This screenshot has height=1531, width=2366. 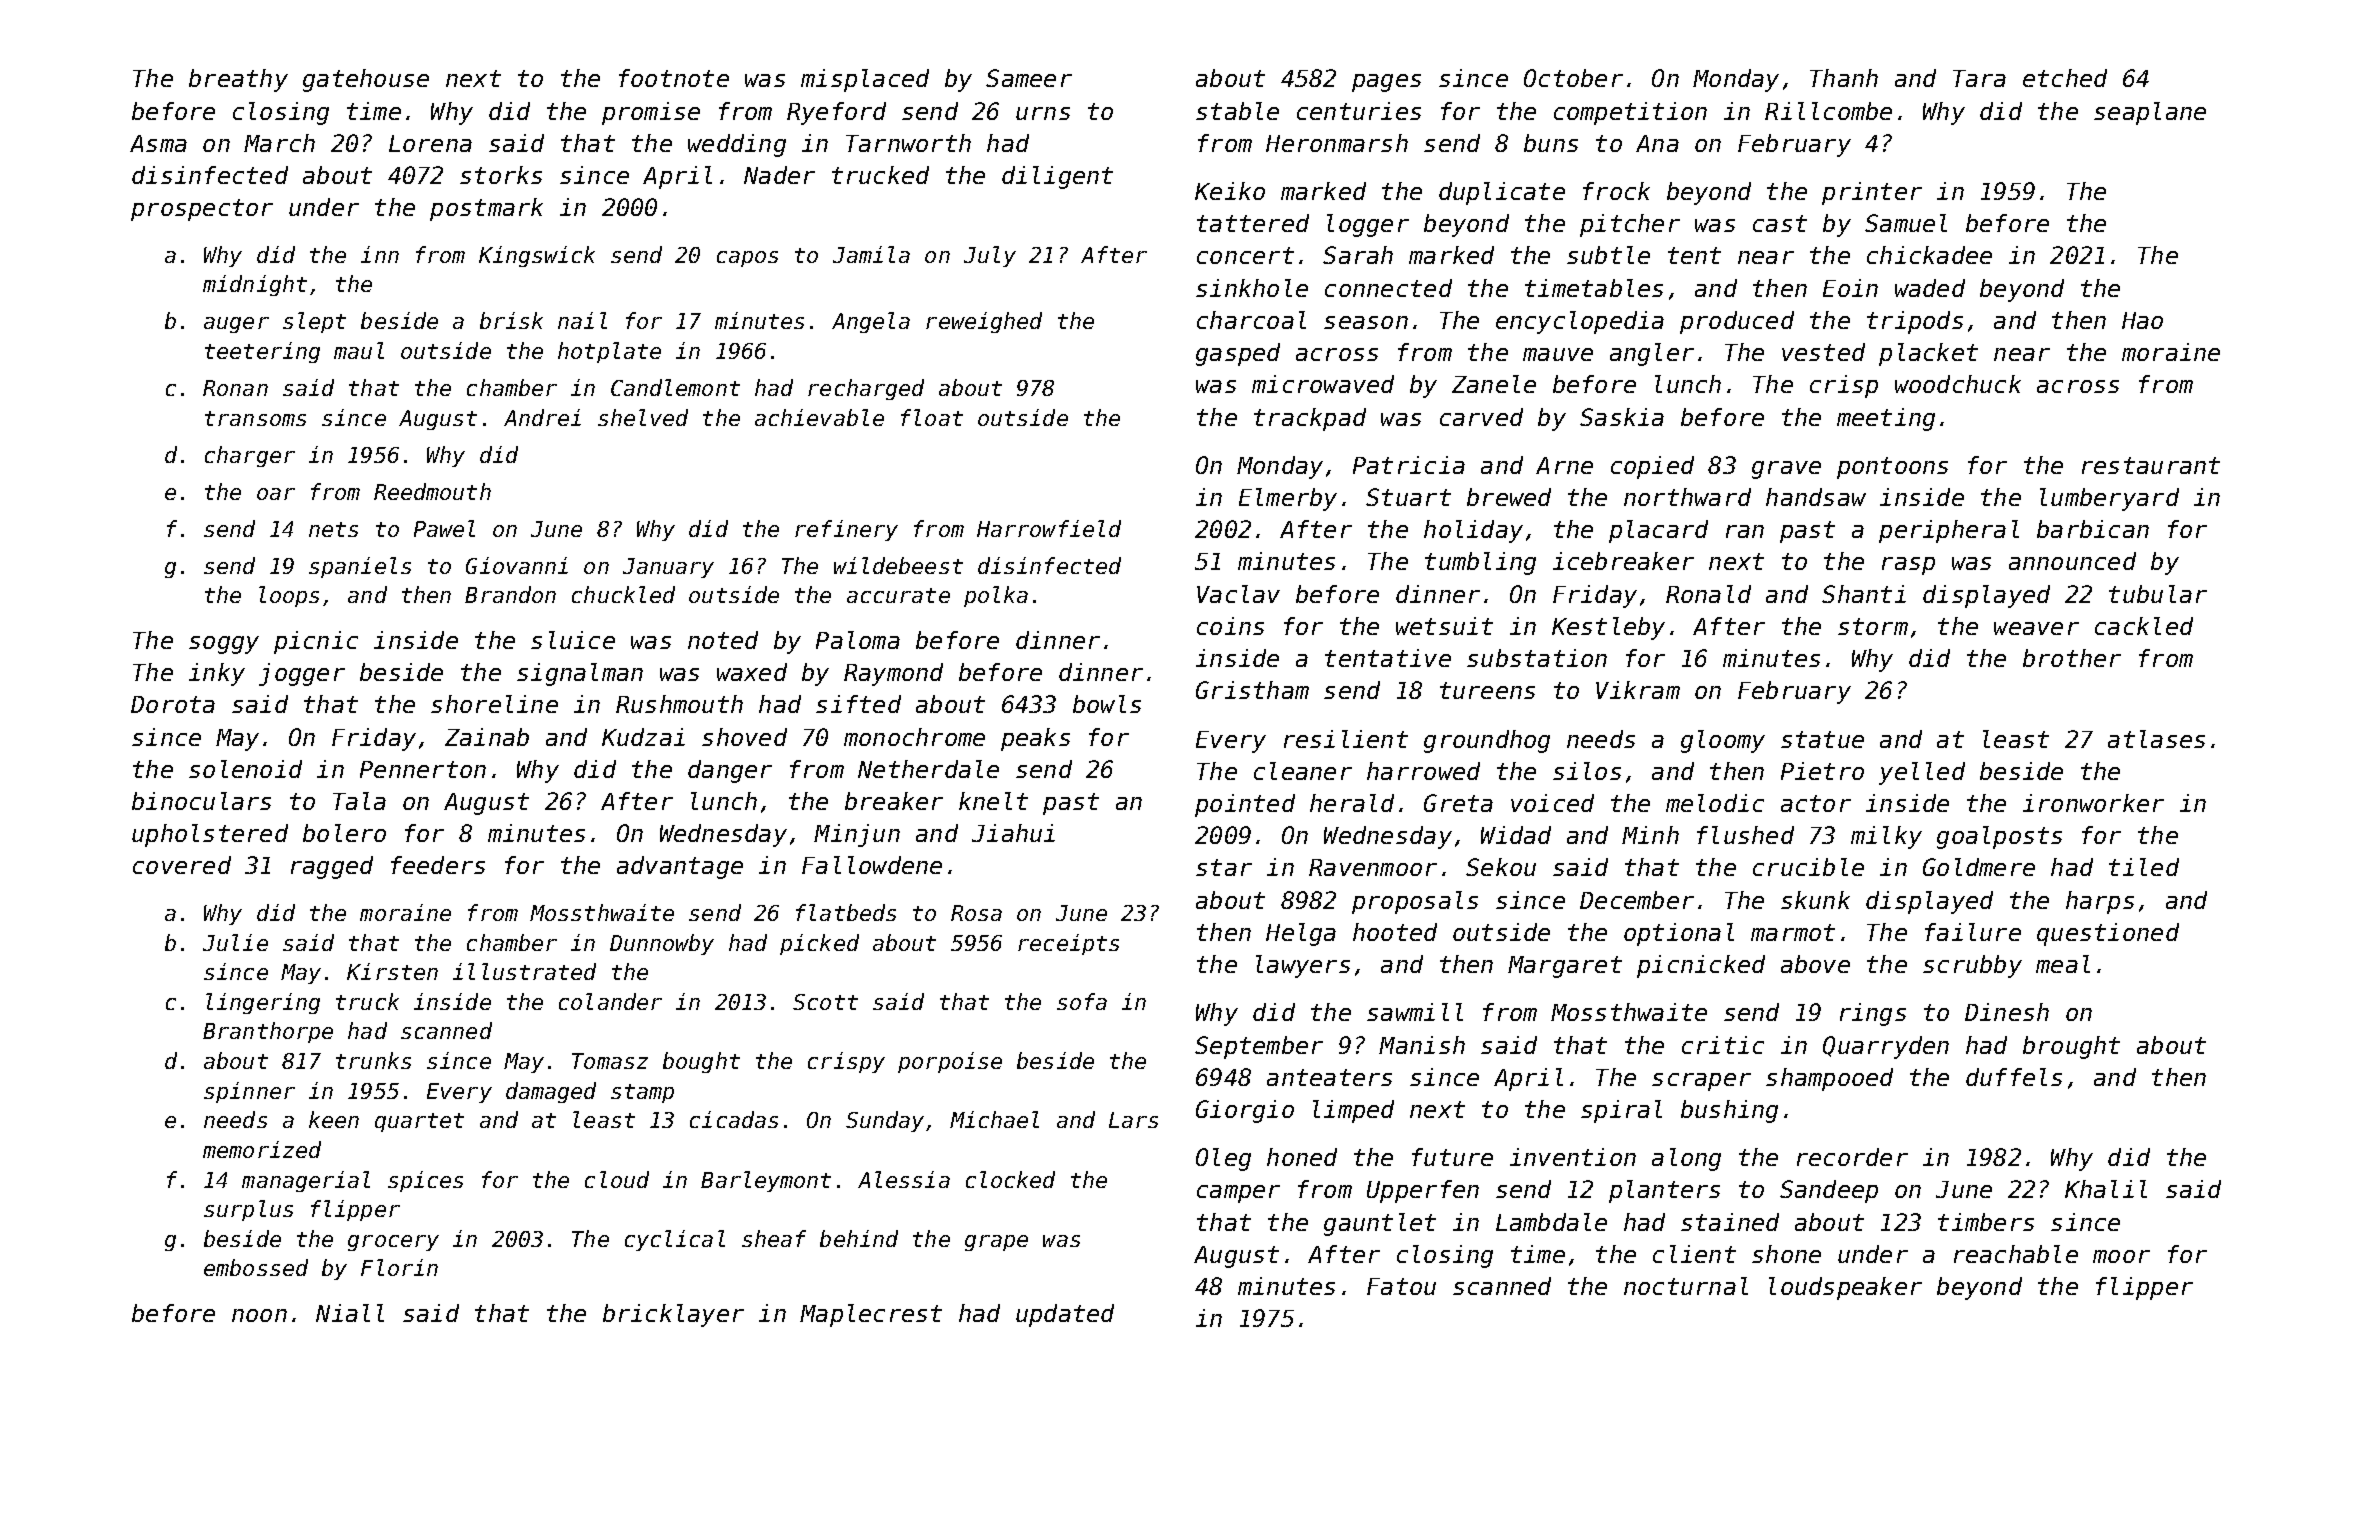 What do you see at coordinates (1224, 867) in the screenshot?
I see `star` at bounding box center [1224, 867].
